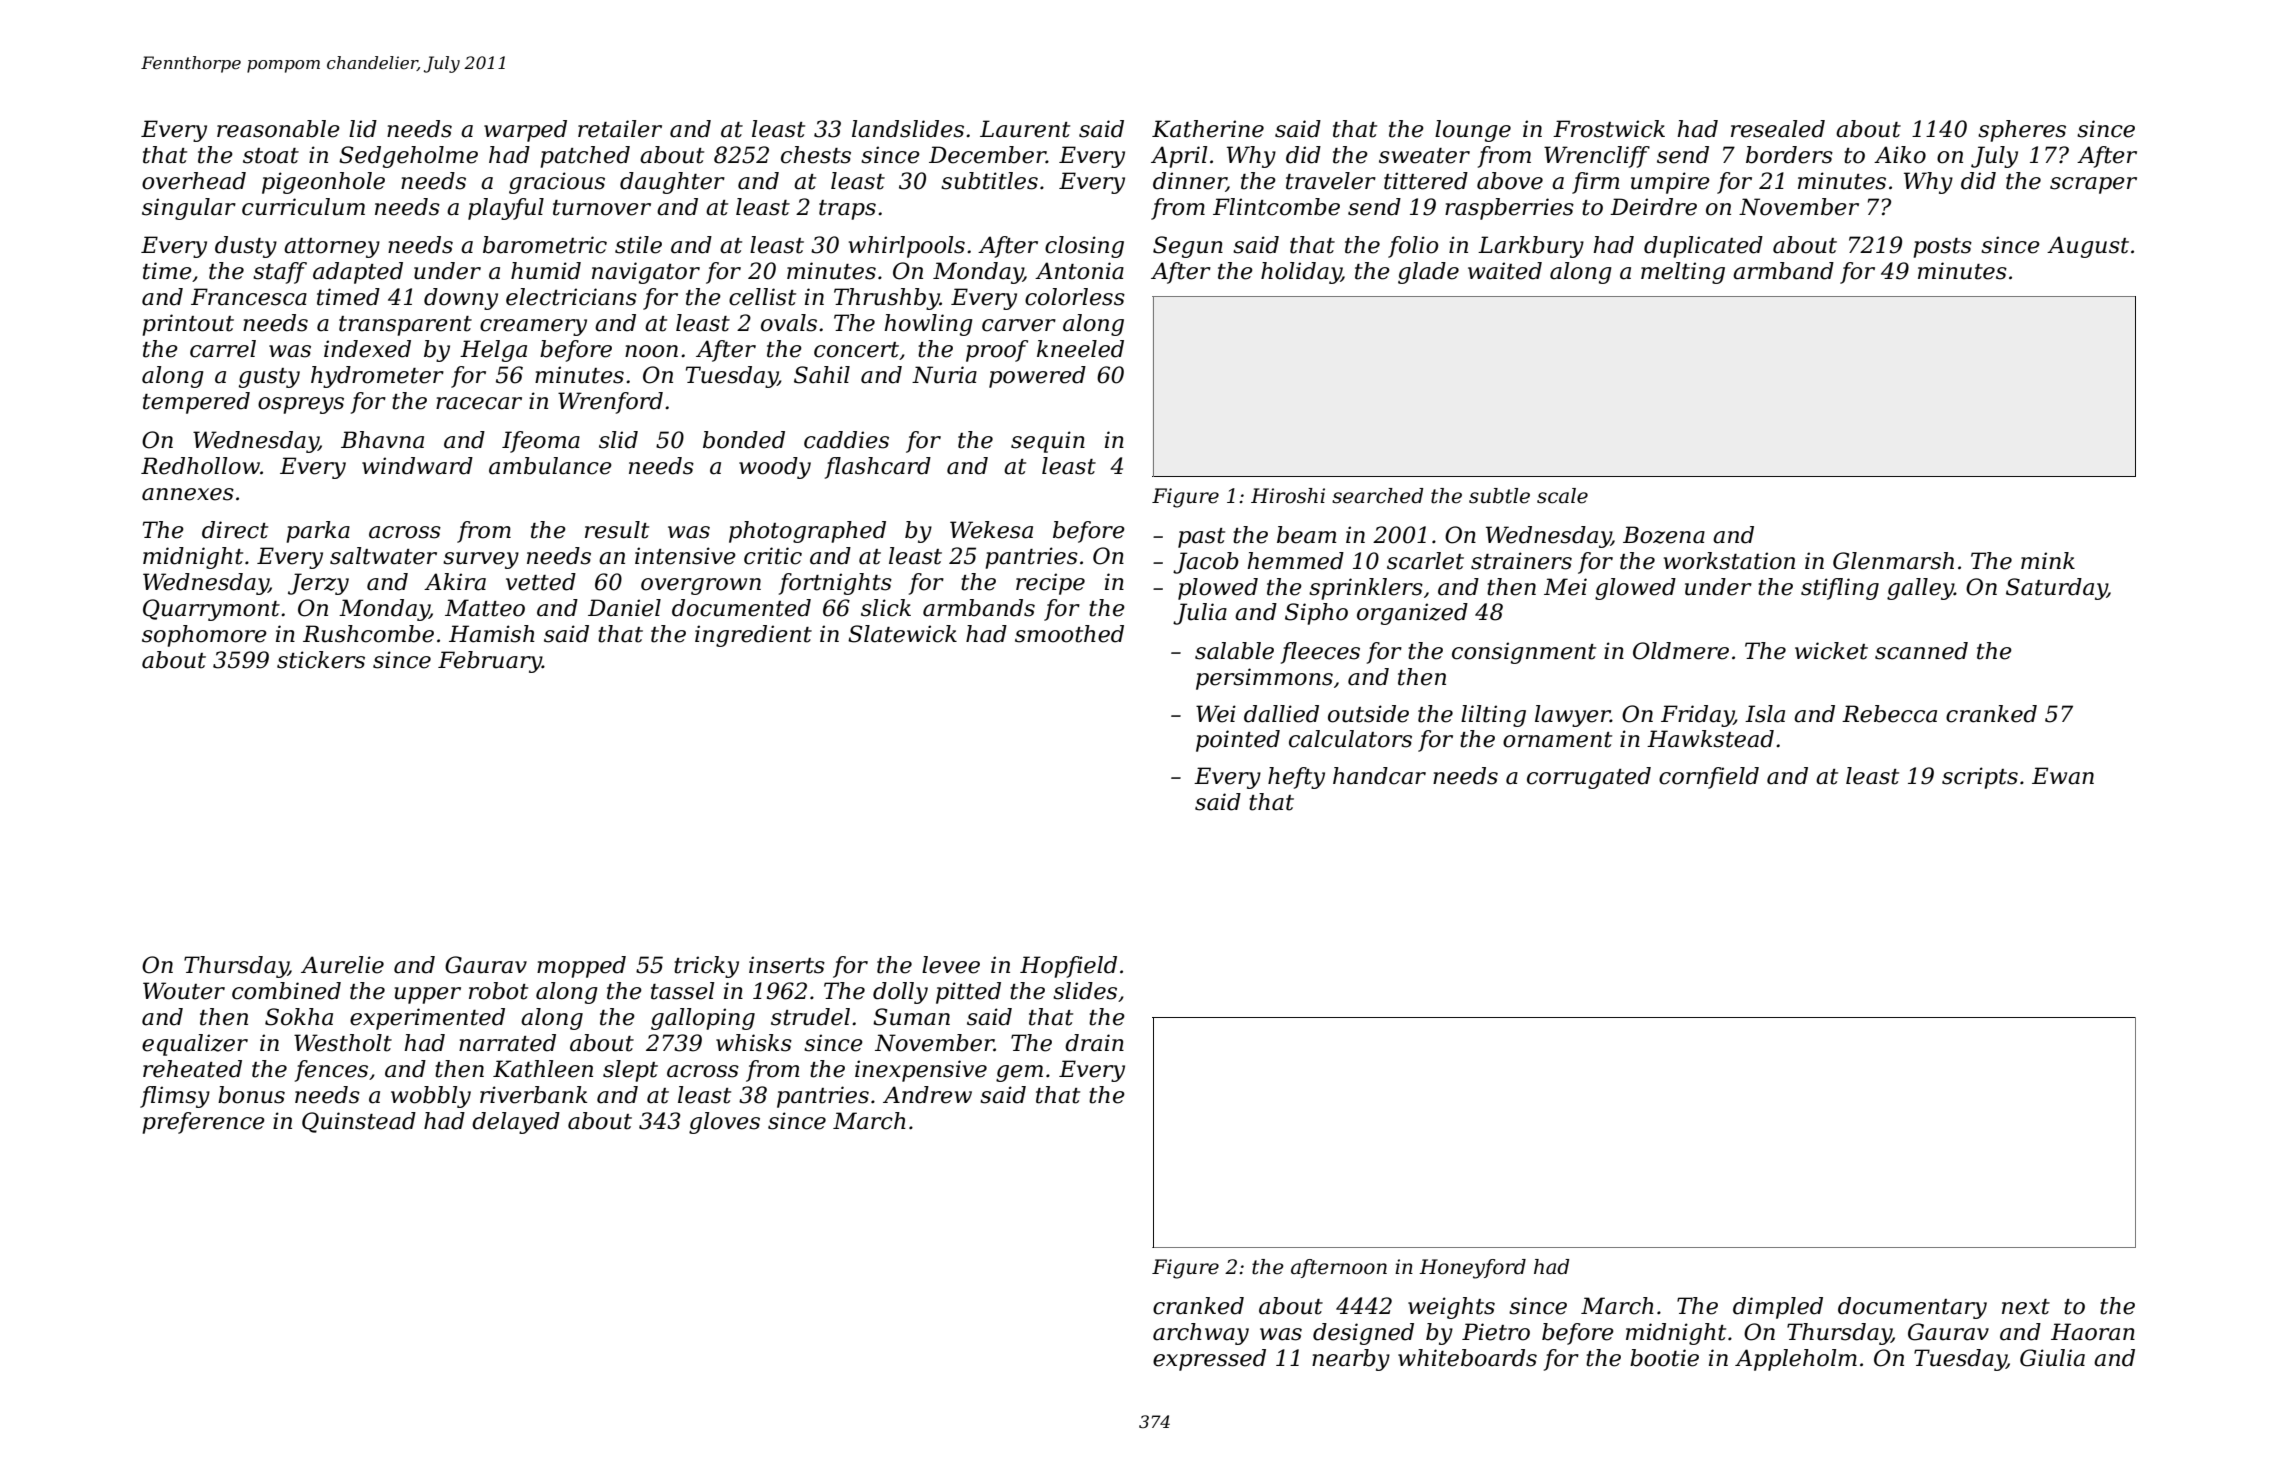 The image size is (2278, 1474). I want to click on Bozena, so click(1664, 535).
